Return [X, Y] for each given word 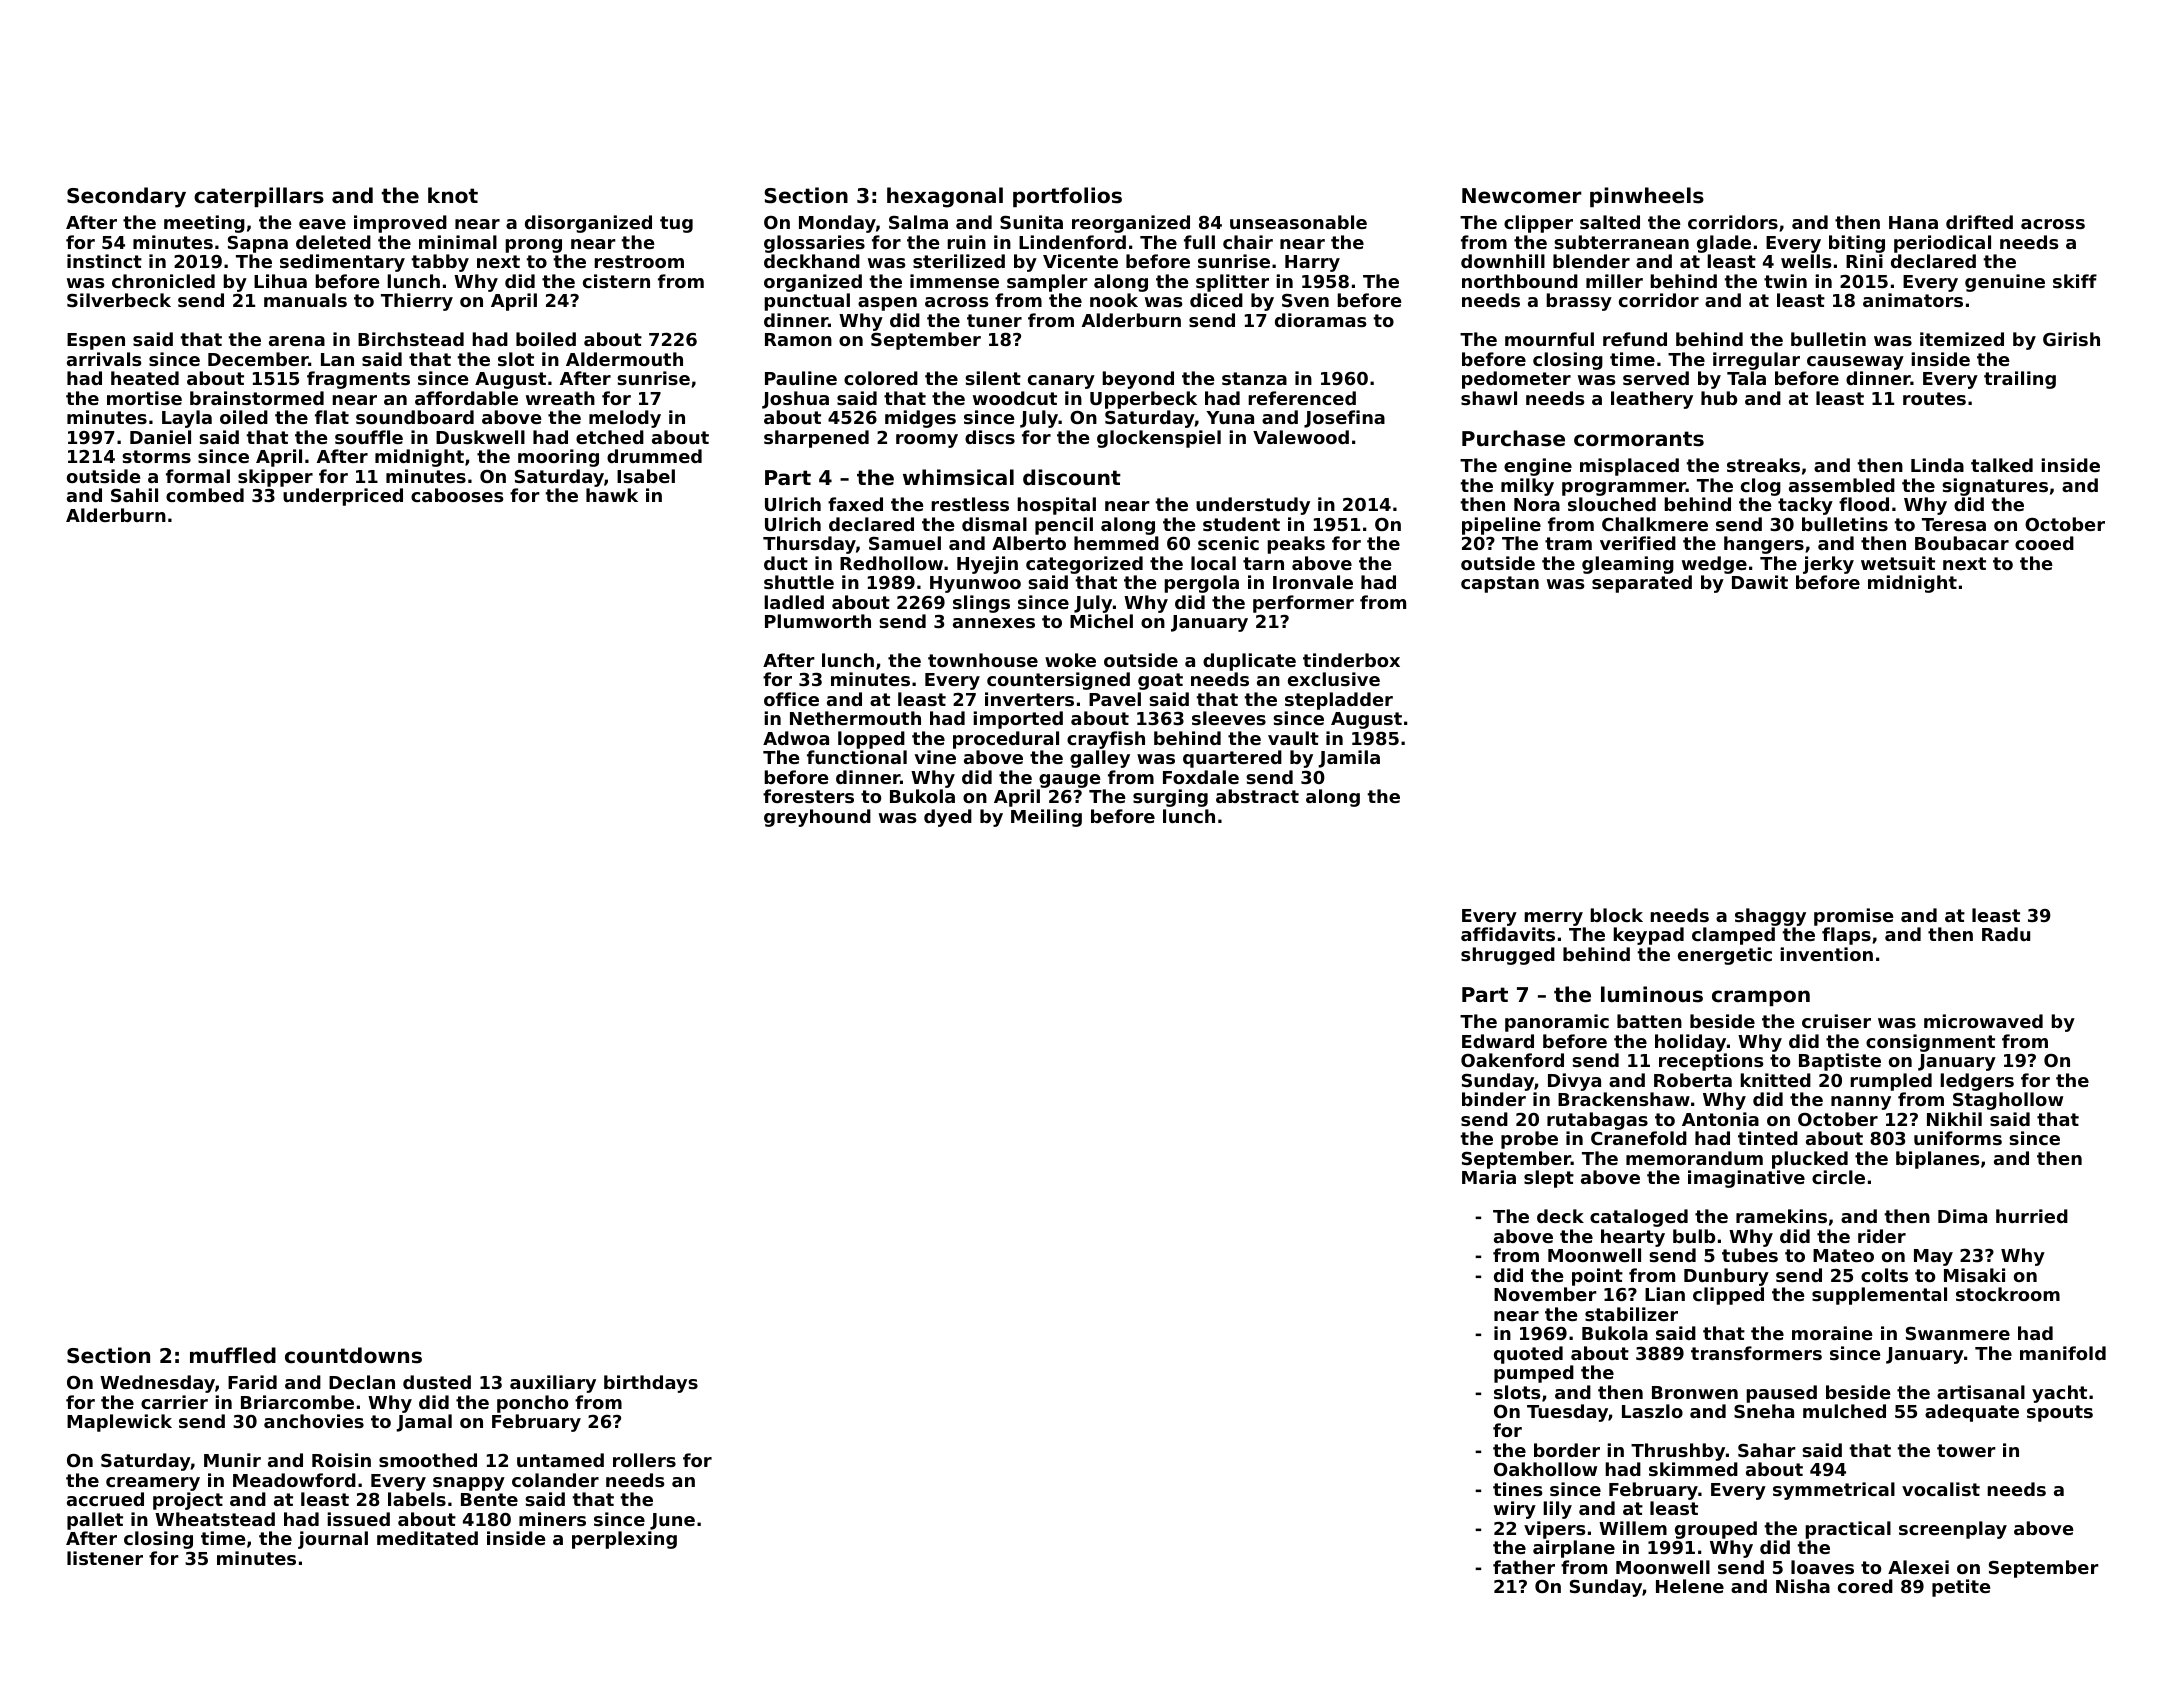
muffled [233, 1355]
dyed [948, 818]
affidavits [1508, 934]
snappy [469, 1484]
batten [1649, 1021]
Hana [1913, 222]
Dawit [1760, 582]
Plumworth [818, 621]
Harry [1312, 263]
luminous [1652, 994]
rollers [644, 1460]
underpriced [343, 497]
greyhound [817, 818]
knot [453, 195]
